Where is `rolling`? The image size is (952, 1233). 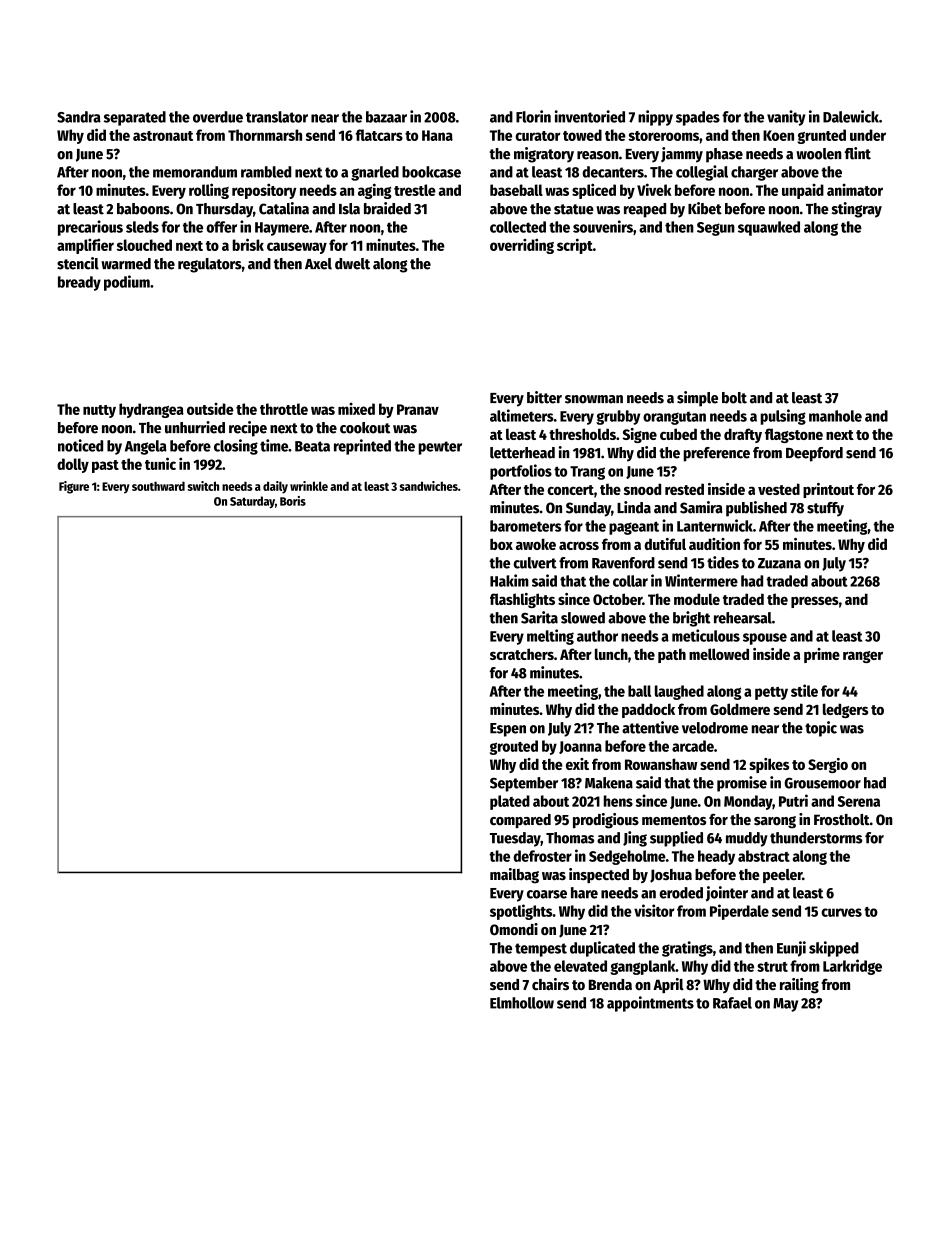 rolling is located at coordinates (209, 191).
